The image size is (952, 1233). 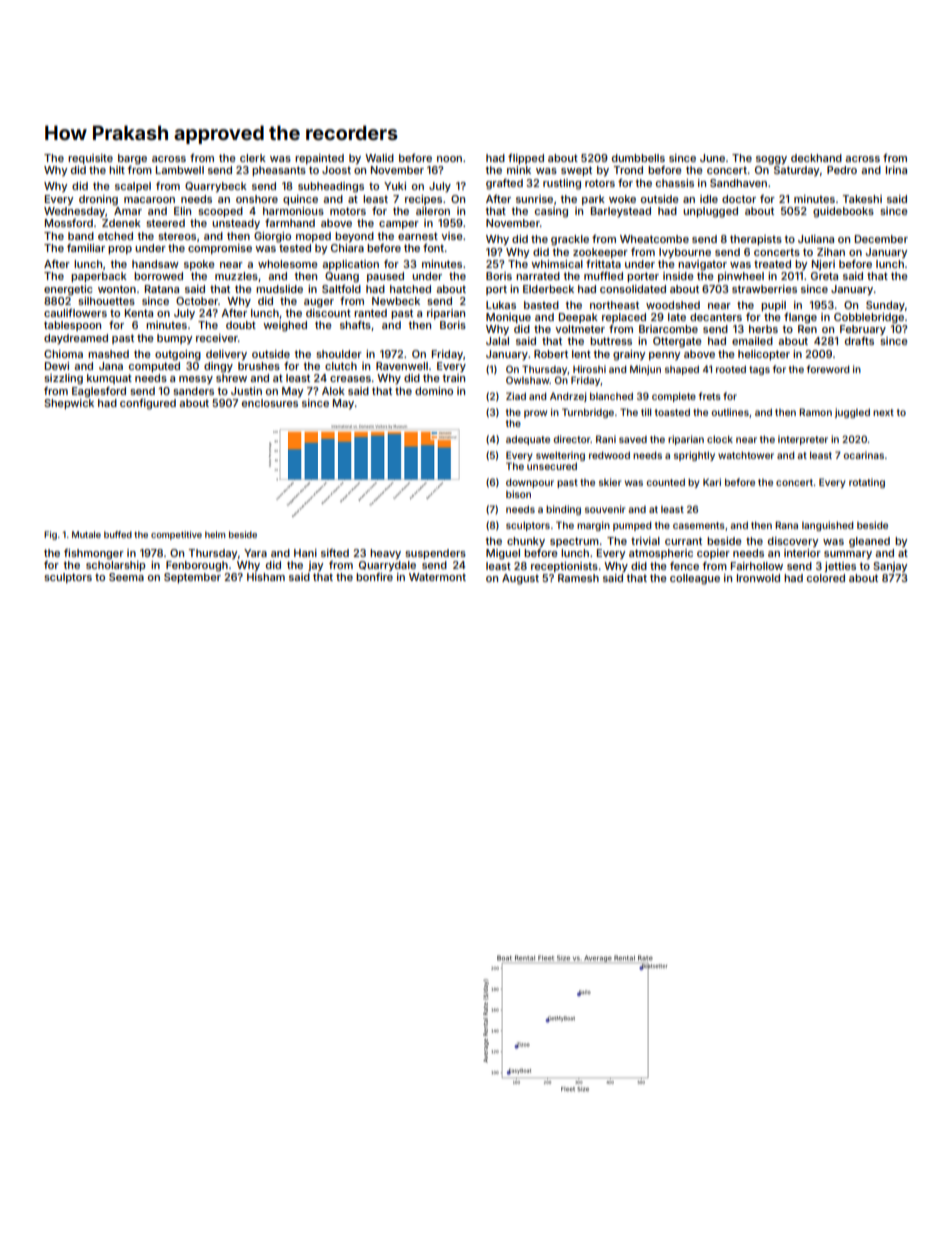 What do you see at coordinates (90, 159) in the screenshot?
I see `requisite` at bounding box center [90, 159].
